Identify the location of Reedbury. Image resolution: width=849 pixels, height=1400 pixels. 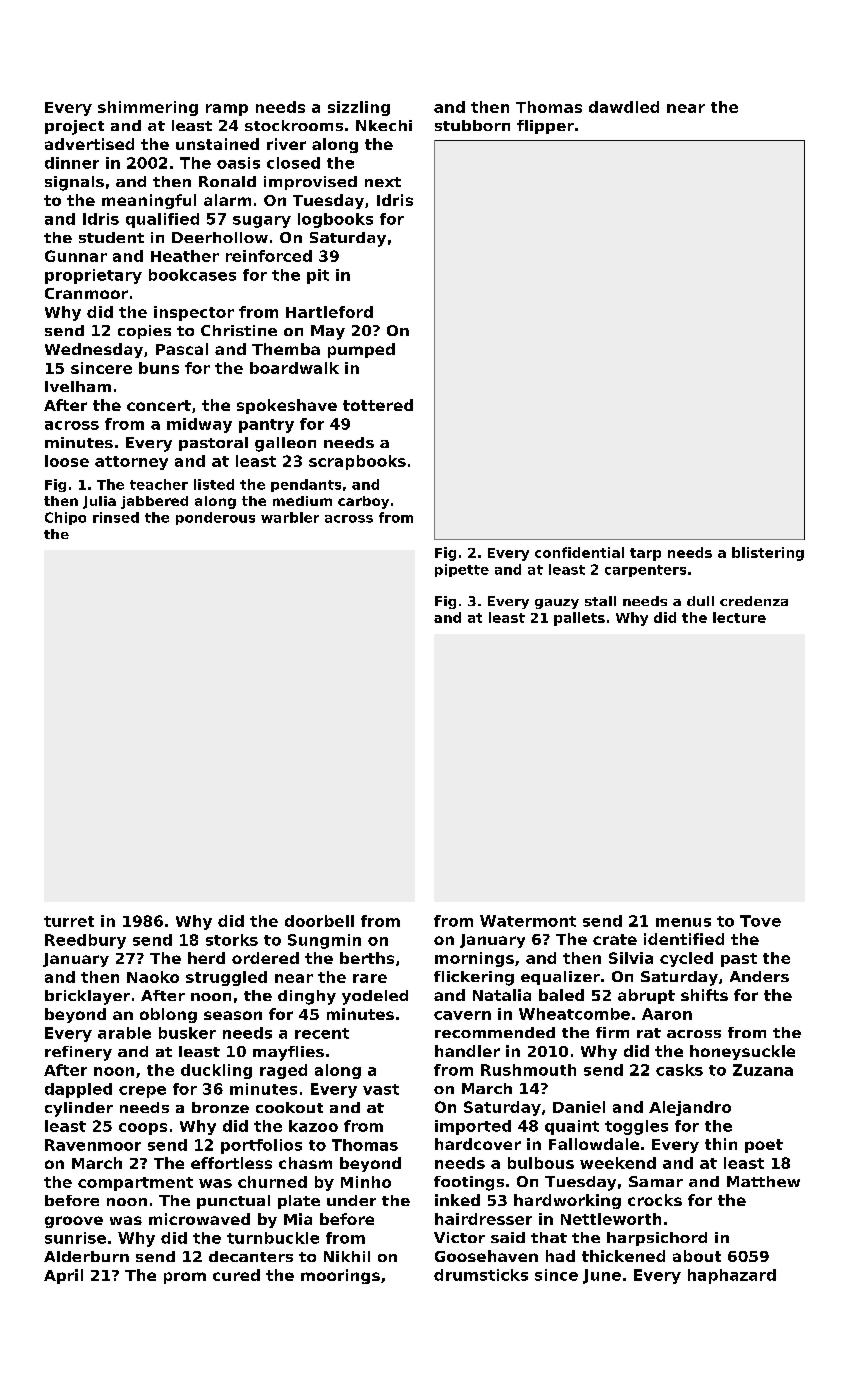
(85, 941).
